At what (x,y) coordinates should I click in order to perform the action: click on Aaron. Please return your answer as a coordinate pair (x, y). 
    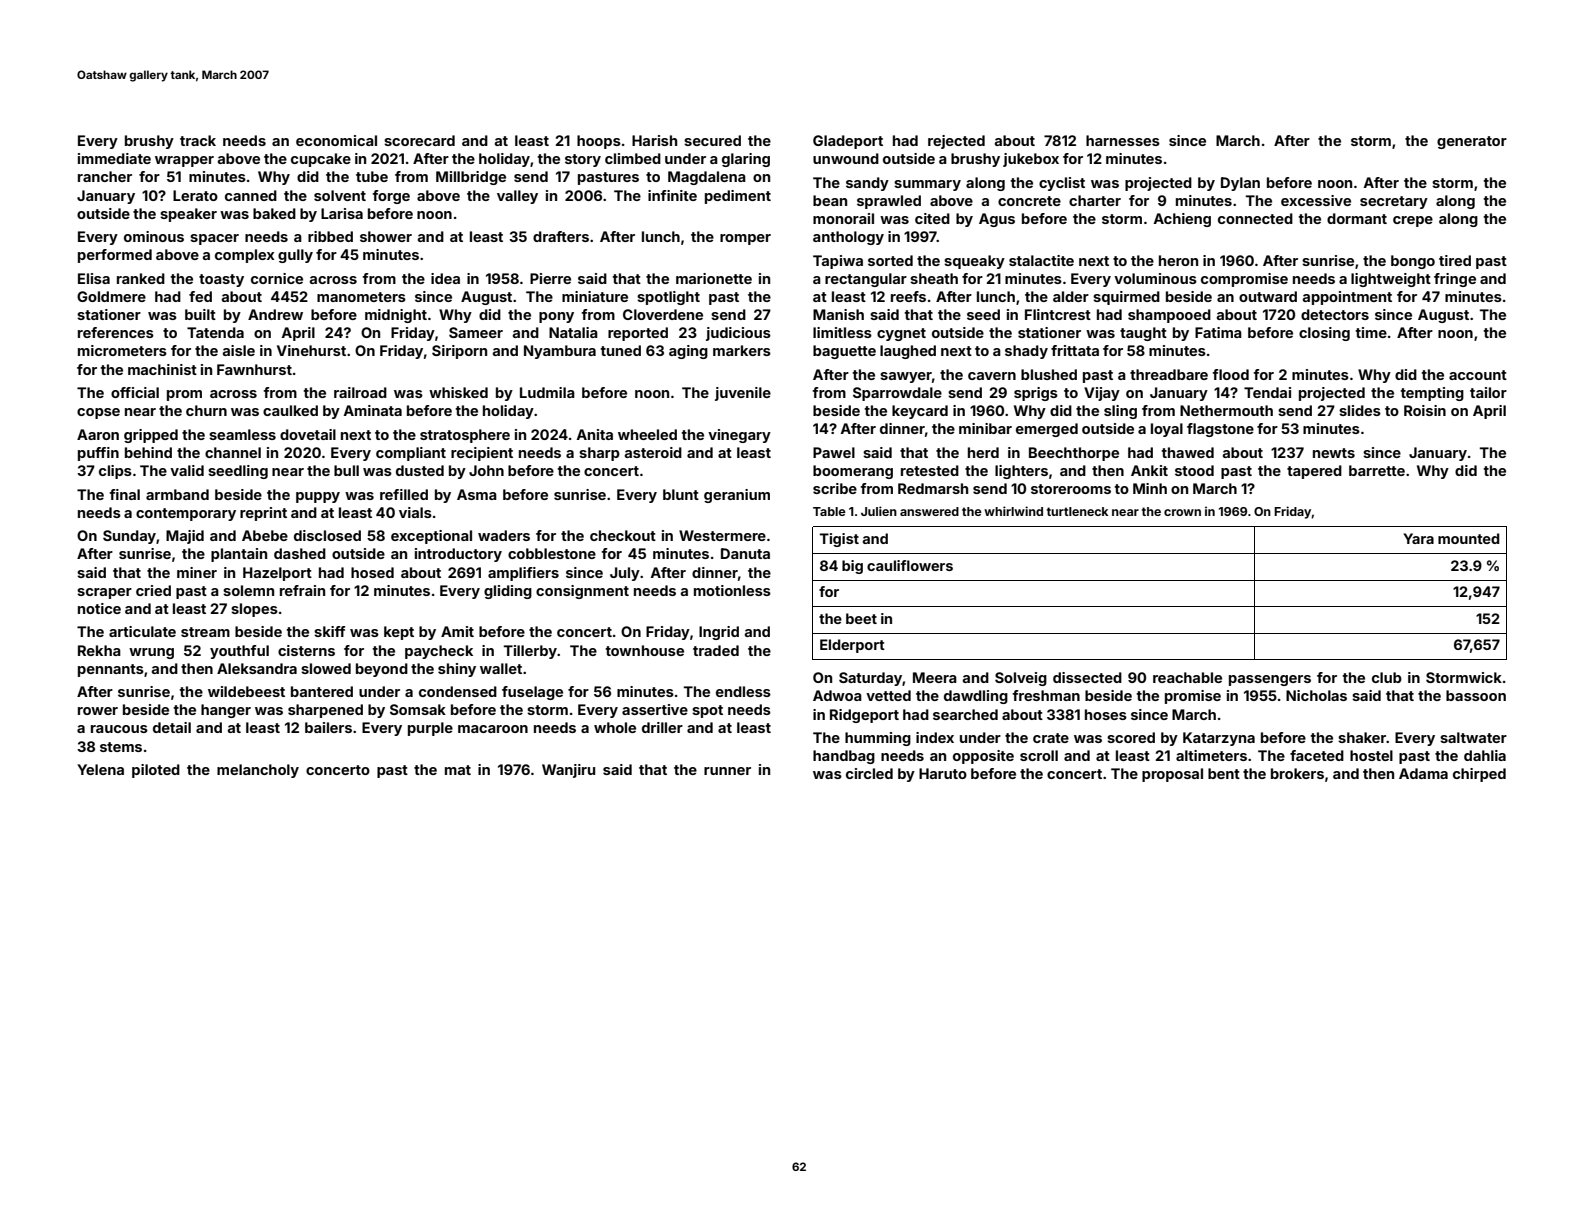
    Looking at the image, I should click on (98, 434).
